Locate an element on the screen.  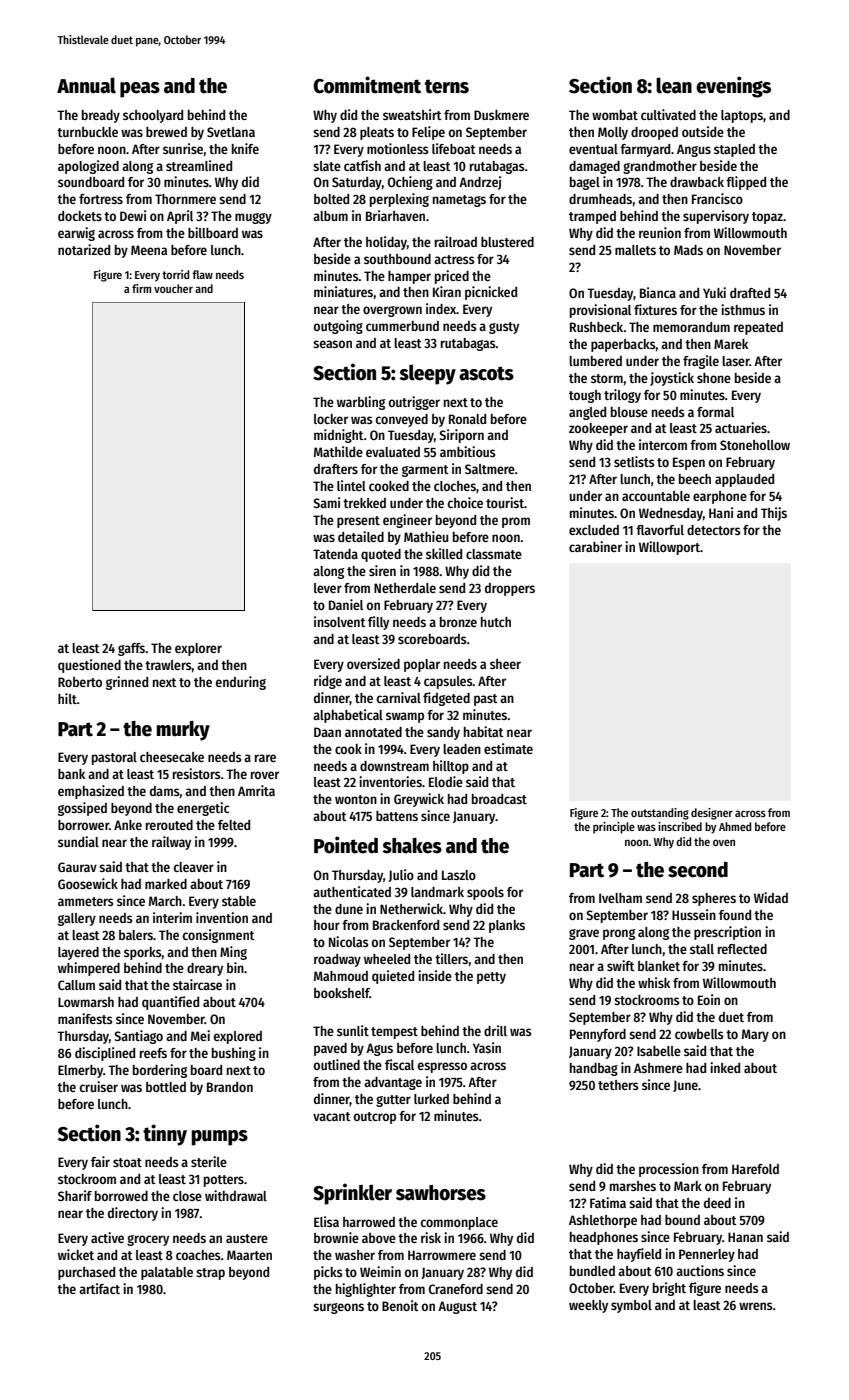
evenings is located at coordinates (733, 87).
